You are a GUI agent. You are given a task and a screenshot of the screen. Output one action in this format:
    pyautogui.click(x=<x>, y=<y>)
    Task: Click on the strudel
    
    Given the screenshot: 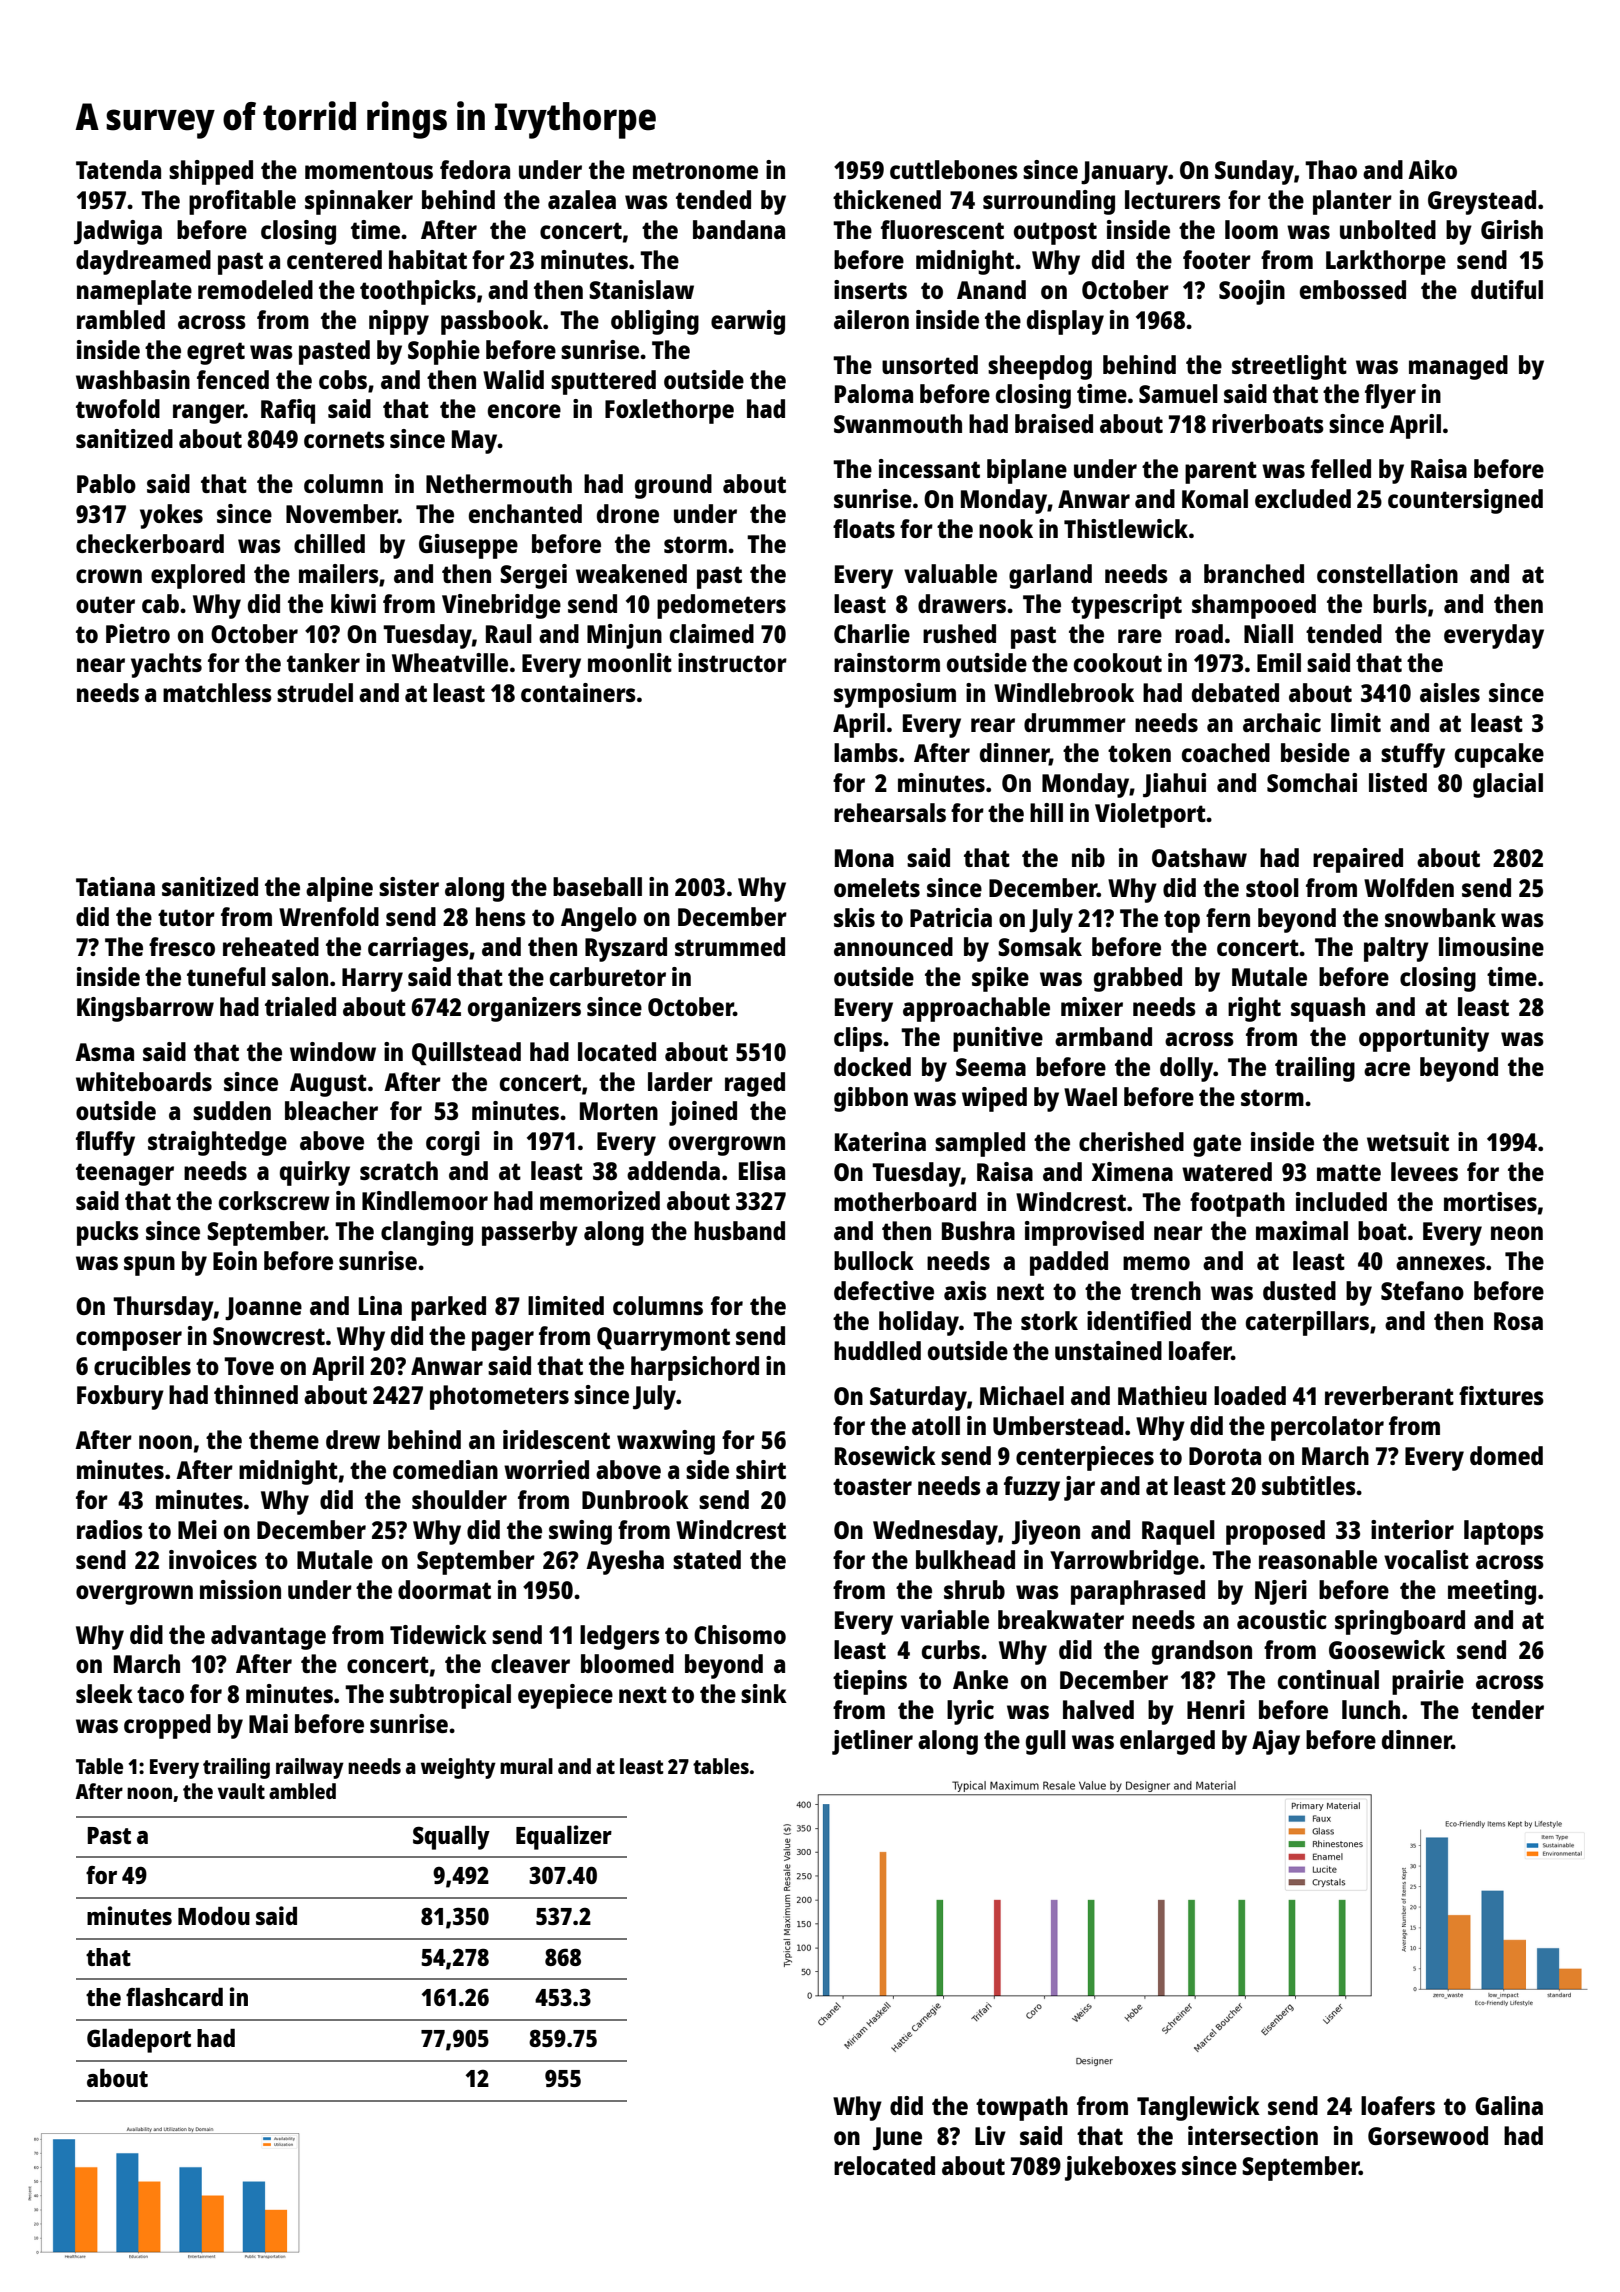 What is the action you would take?
    pyautogui.click(x=315, y=692)
